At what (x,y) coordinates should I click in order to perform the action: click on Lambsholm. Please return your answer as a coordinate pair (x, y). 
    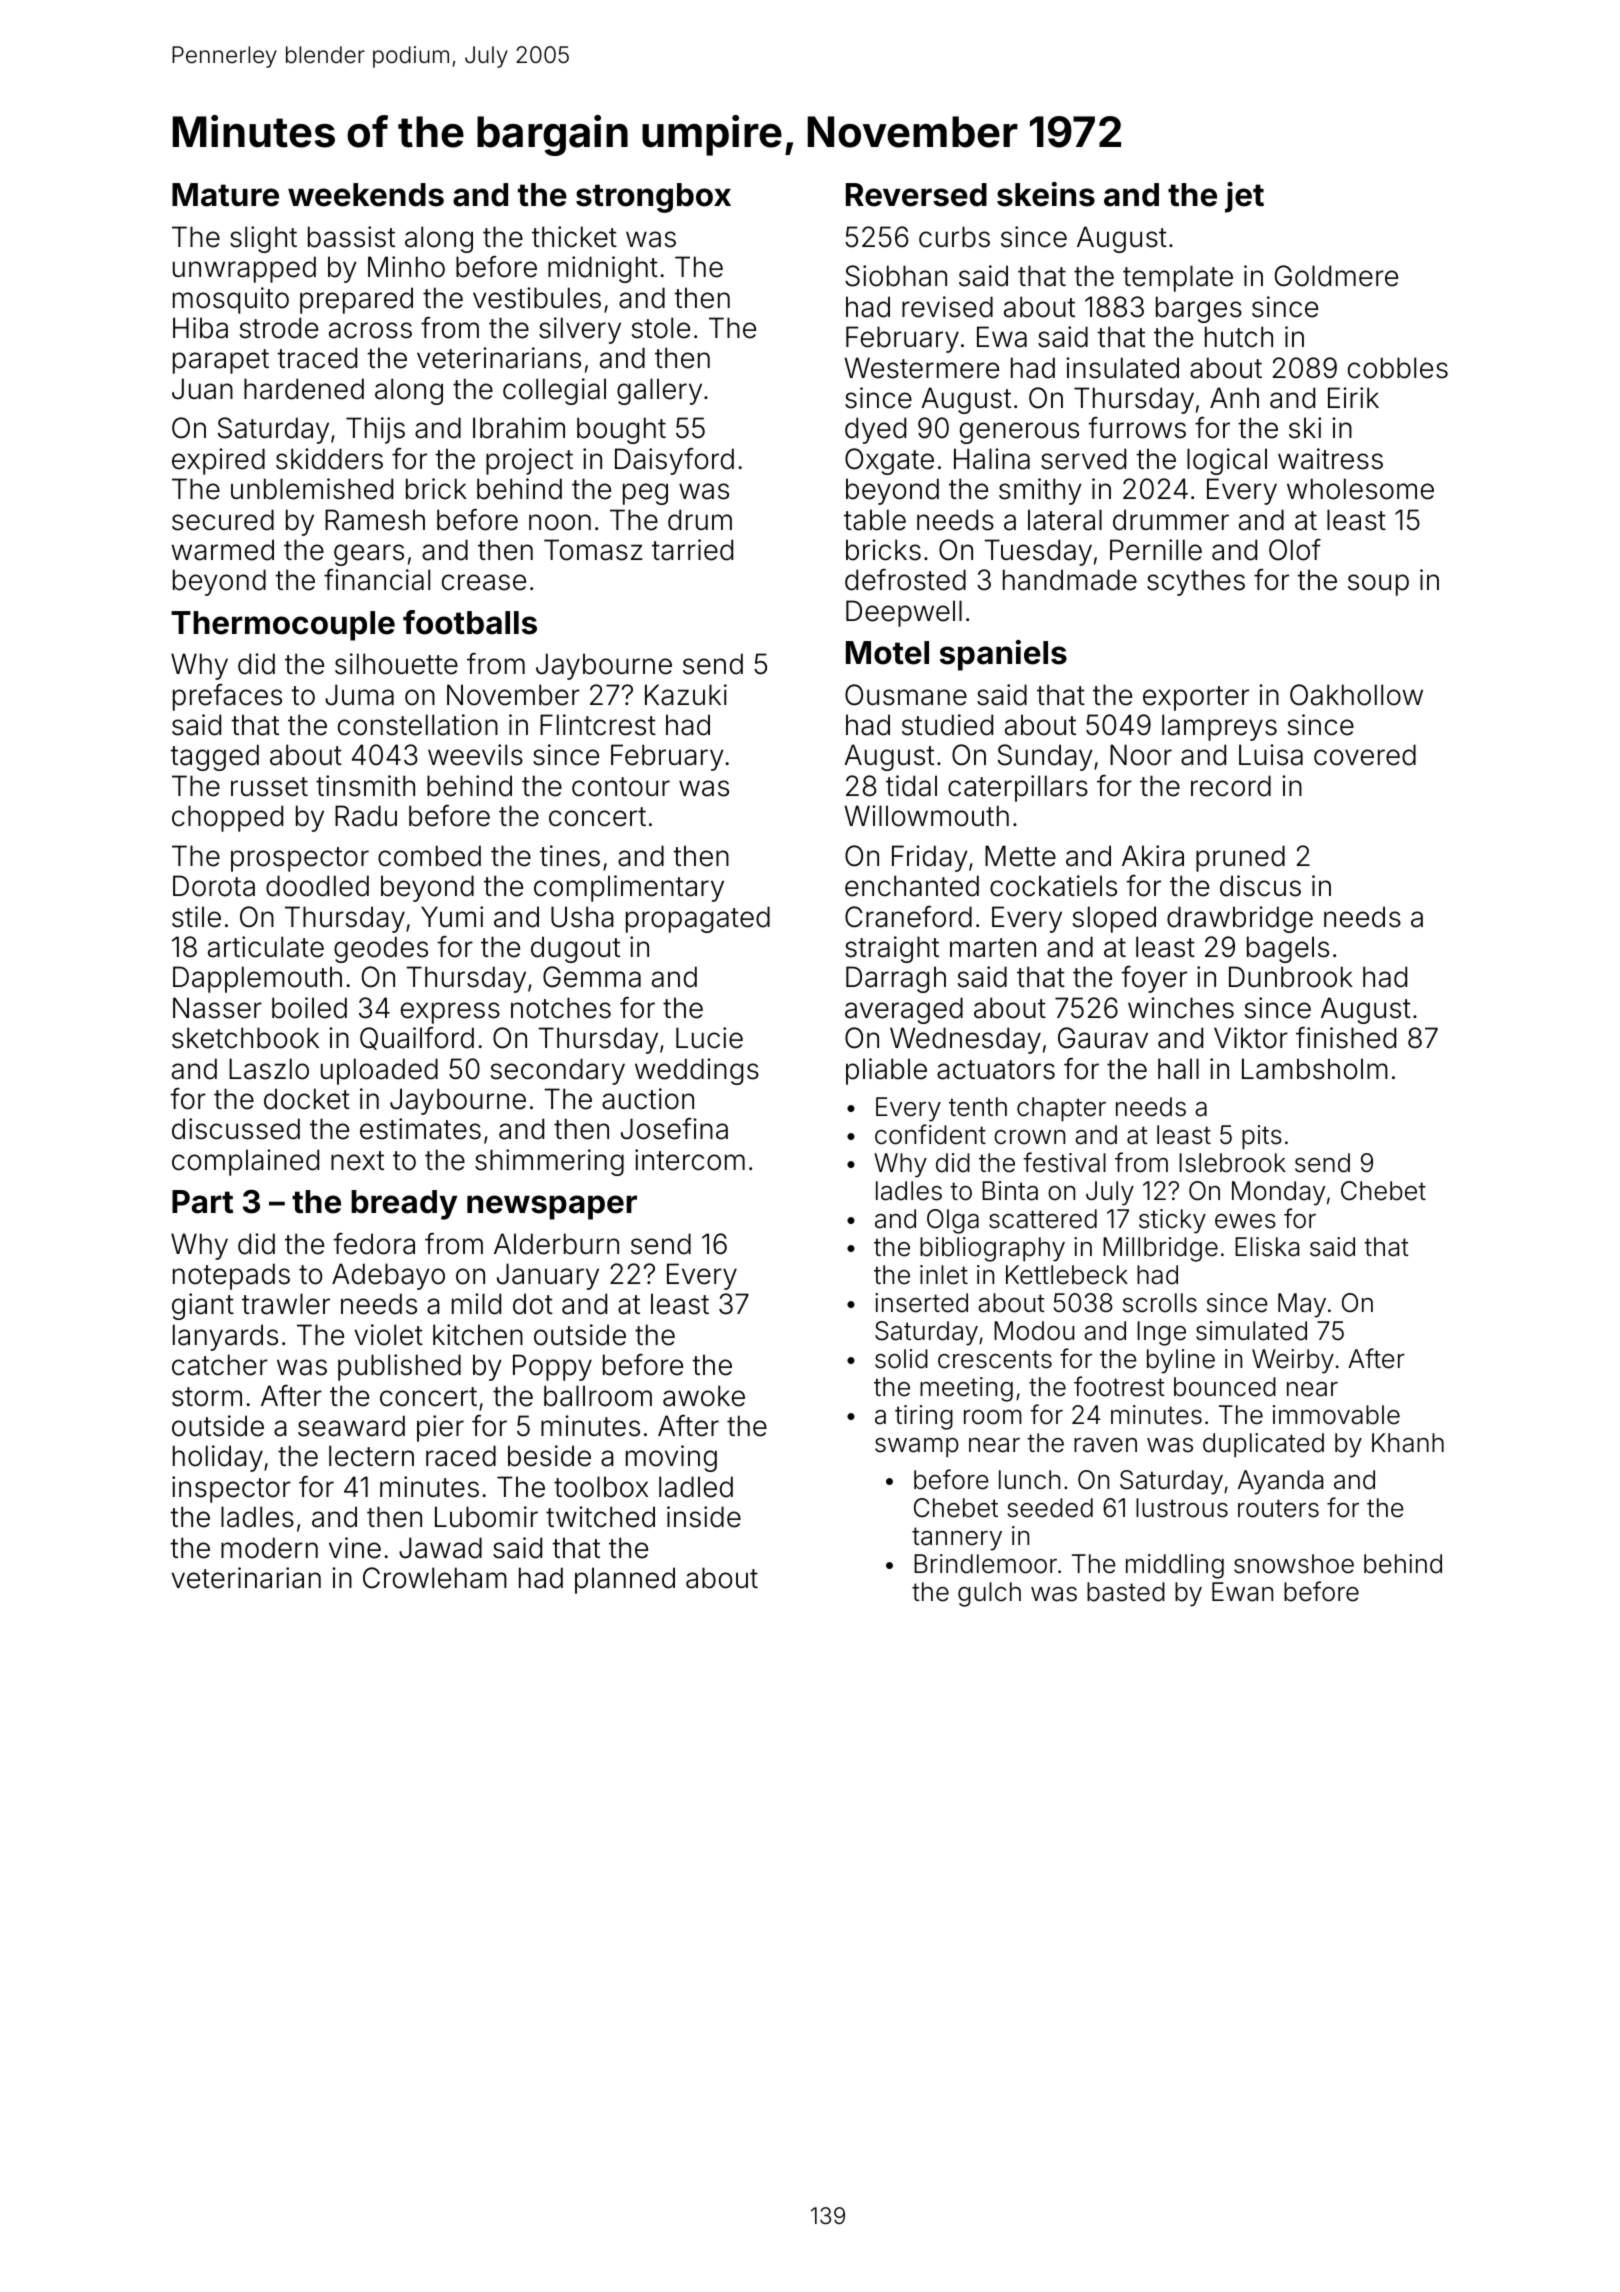
    Looking at the image, I should click on (1315, 1069).
